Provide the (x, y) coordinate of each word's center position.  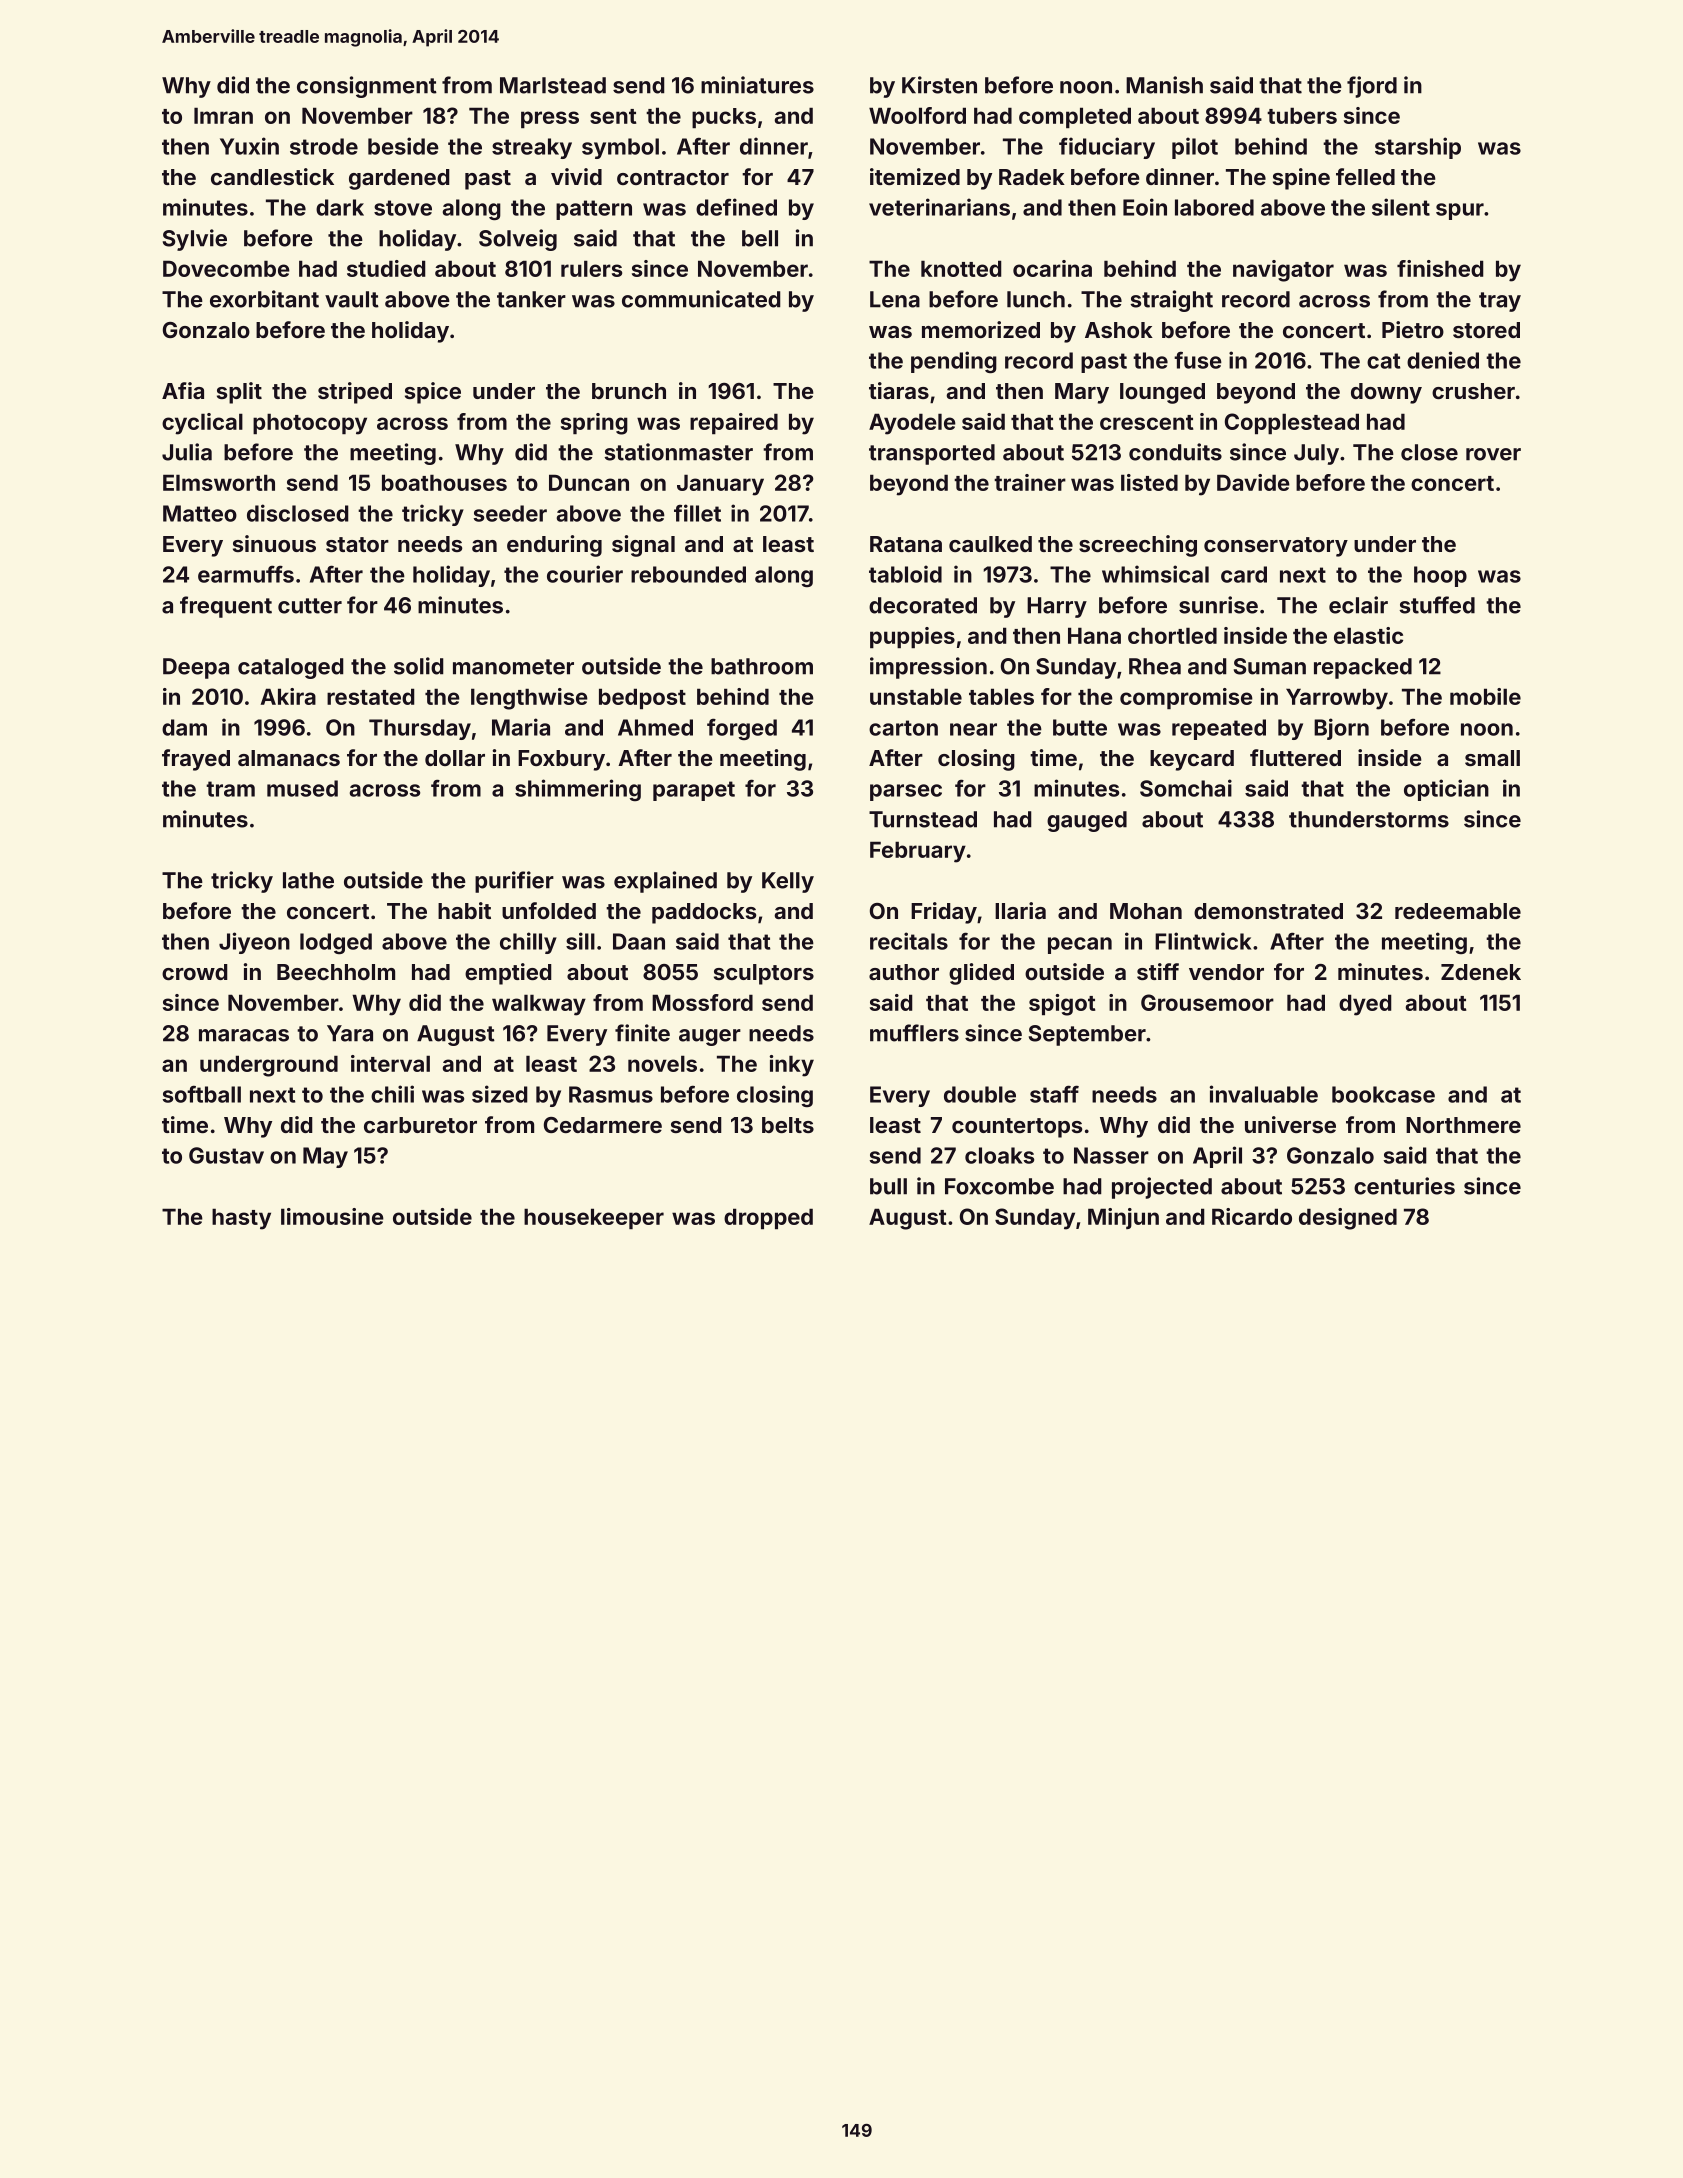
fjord (1372, 87)
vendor (1226, 972)
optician (1446, 790)
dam (184, 727)
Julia (187, 452)
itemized (915, 176)
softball (201, 1094)
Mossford (702, 1002)
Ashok (1119, 330)
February (918, 852)
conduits (1175, 452)
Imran (223, 115)
